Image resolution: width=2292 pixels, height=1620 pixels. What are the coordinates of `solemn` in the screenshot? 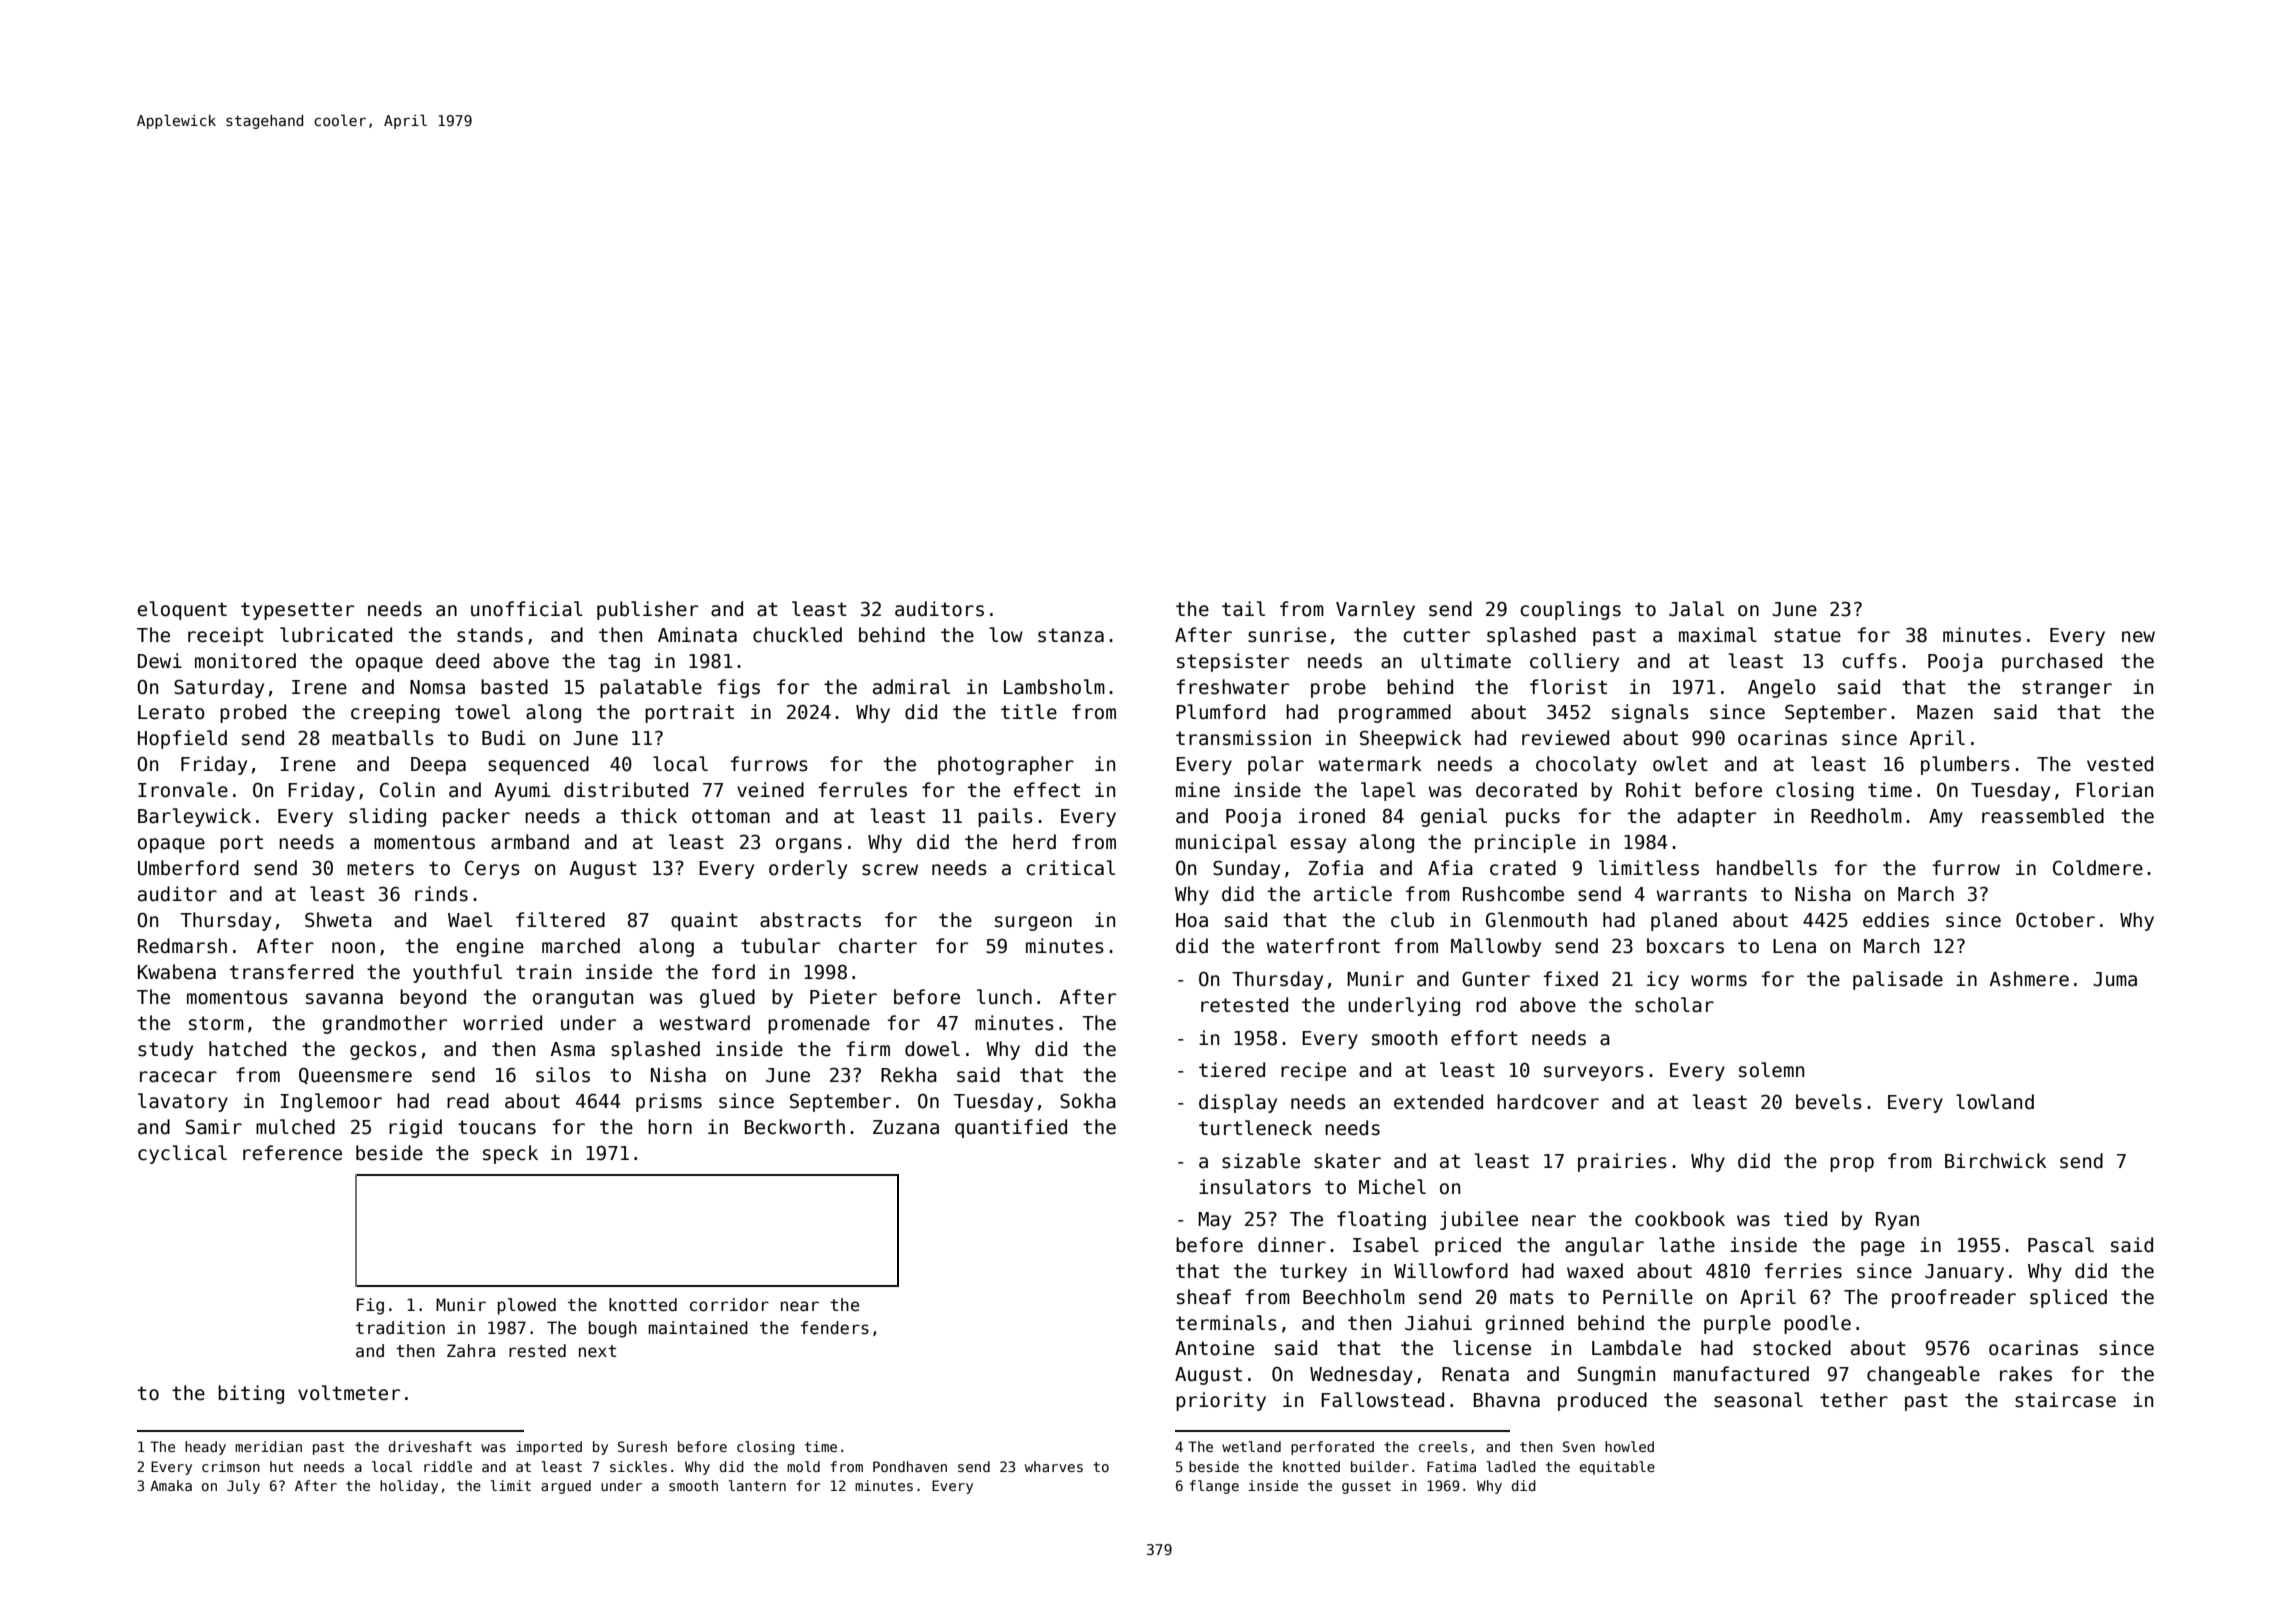 It's located at (1771, 1070).
